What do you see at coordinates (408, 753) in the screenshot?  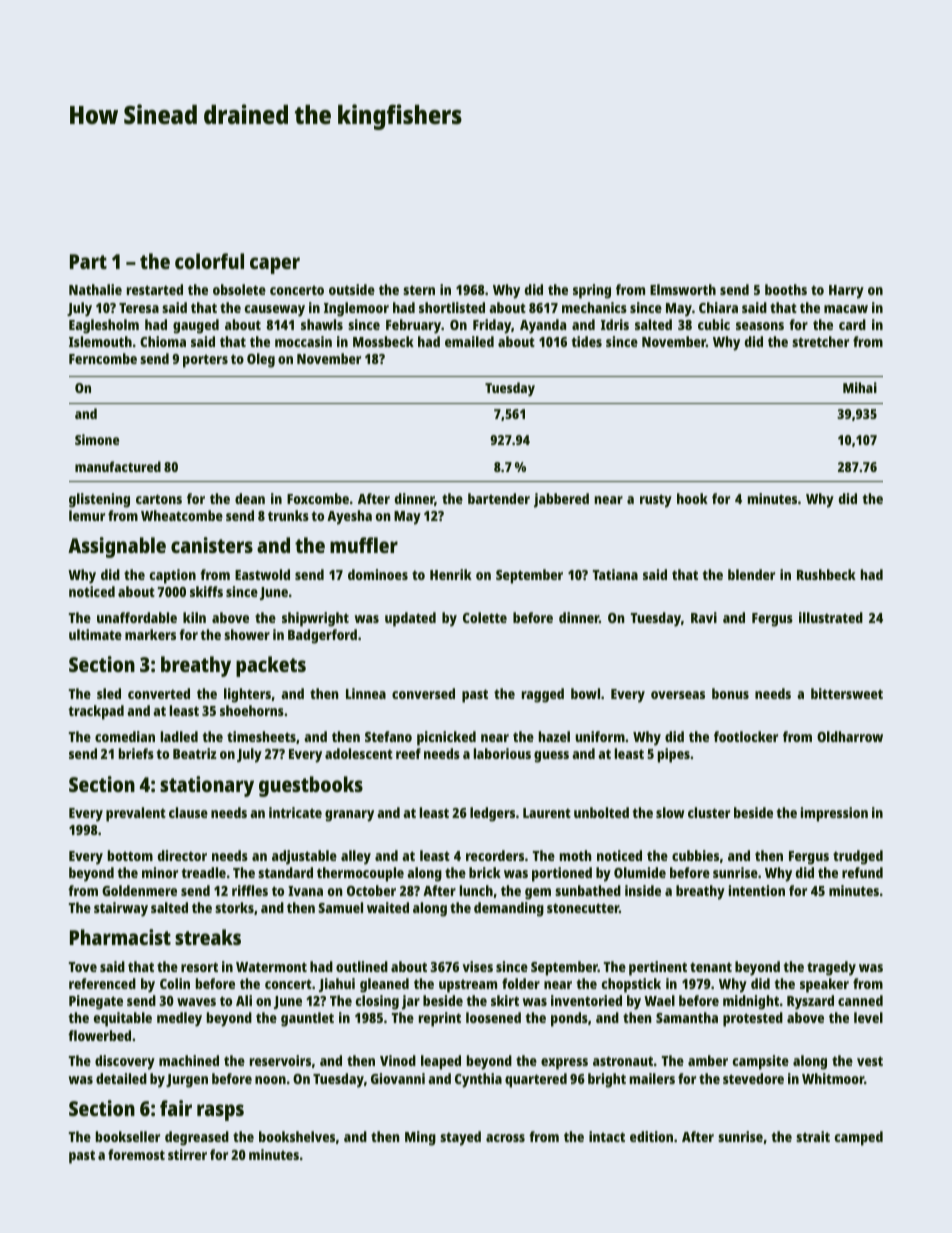 I see `reef` at bounding box center [408, 753].
